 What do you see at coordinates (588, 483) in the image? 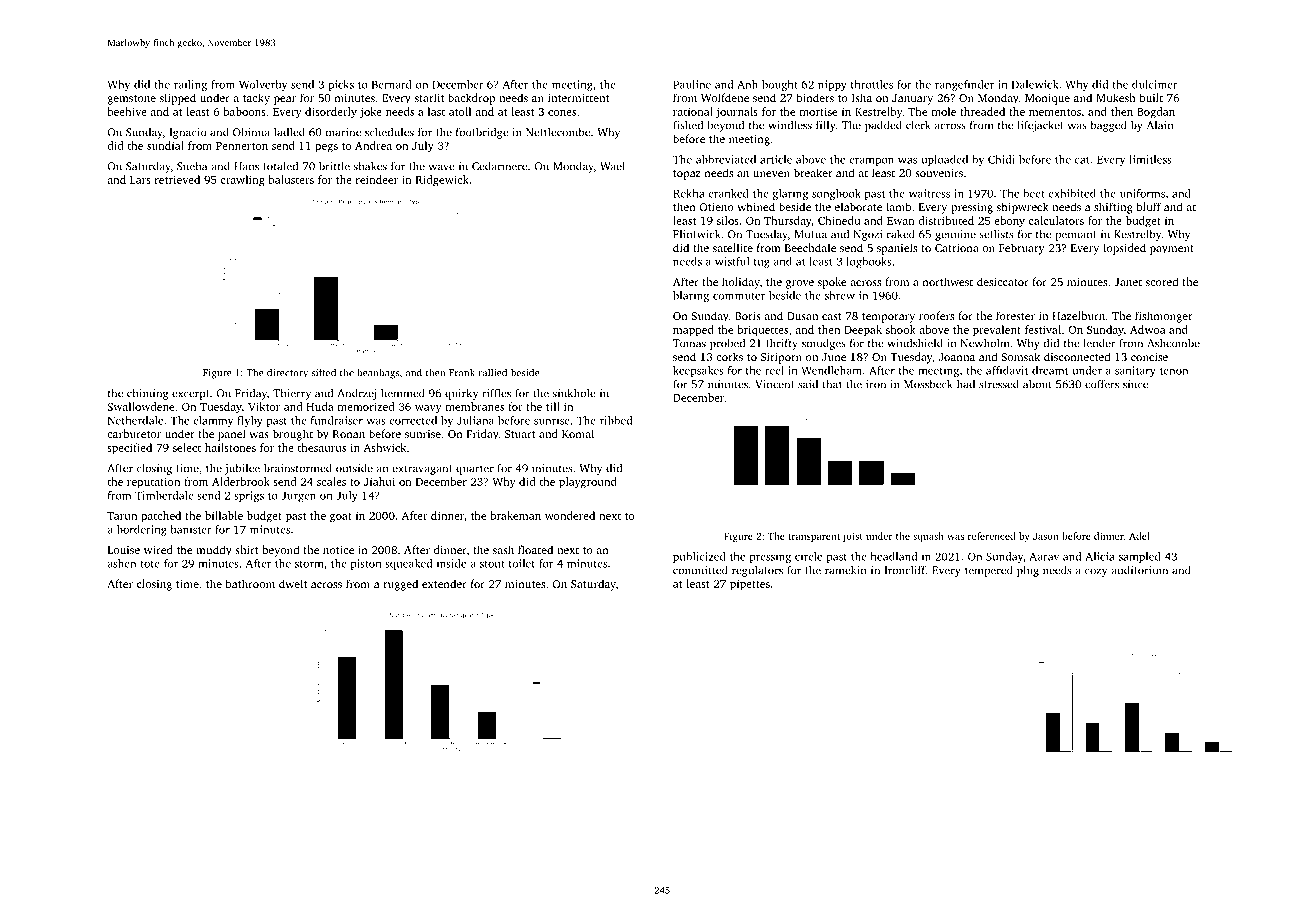
I see `playground` at bounding box center [588, 483].
